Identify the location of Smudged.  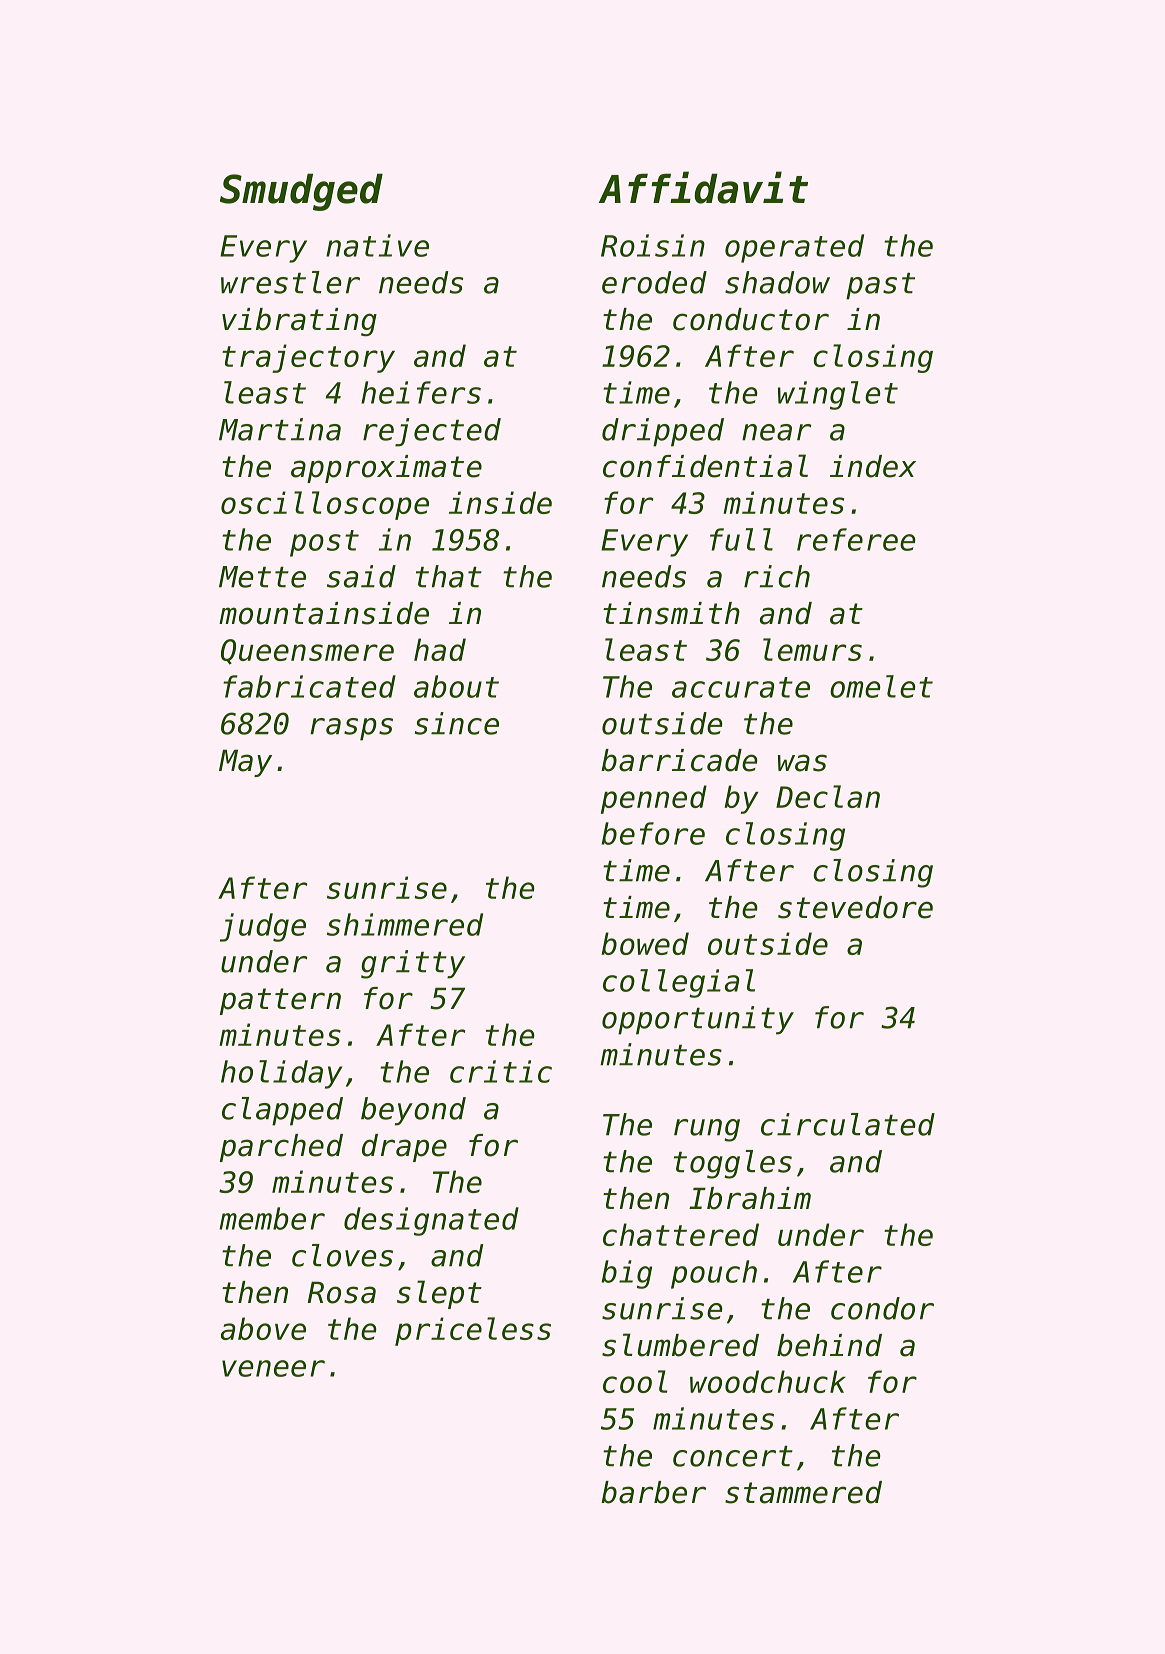
(301, 192).
